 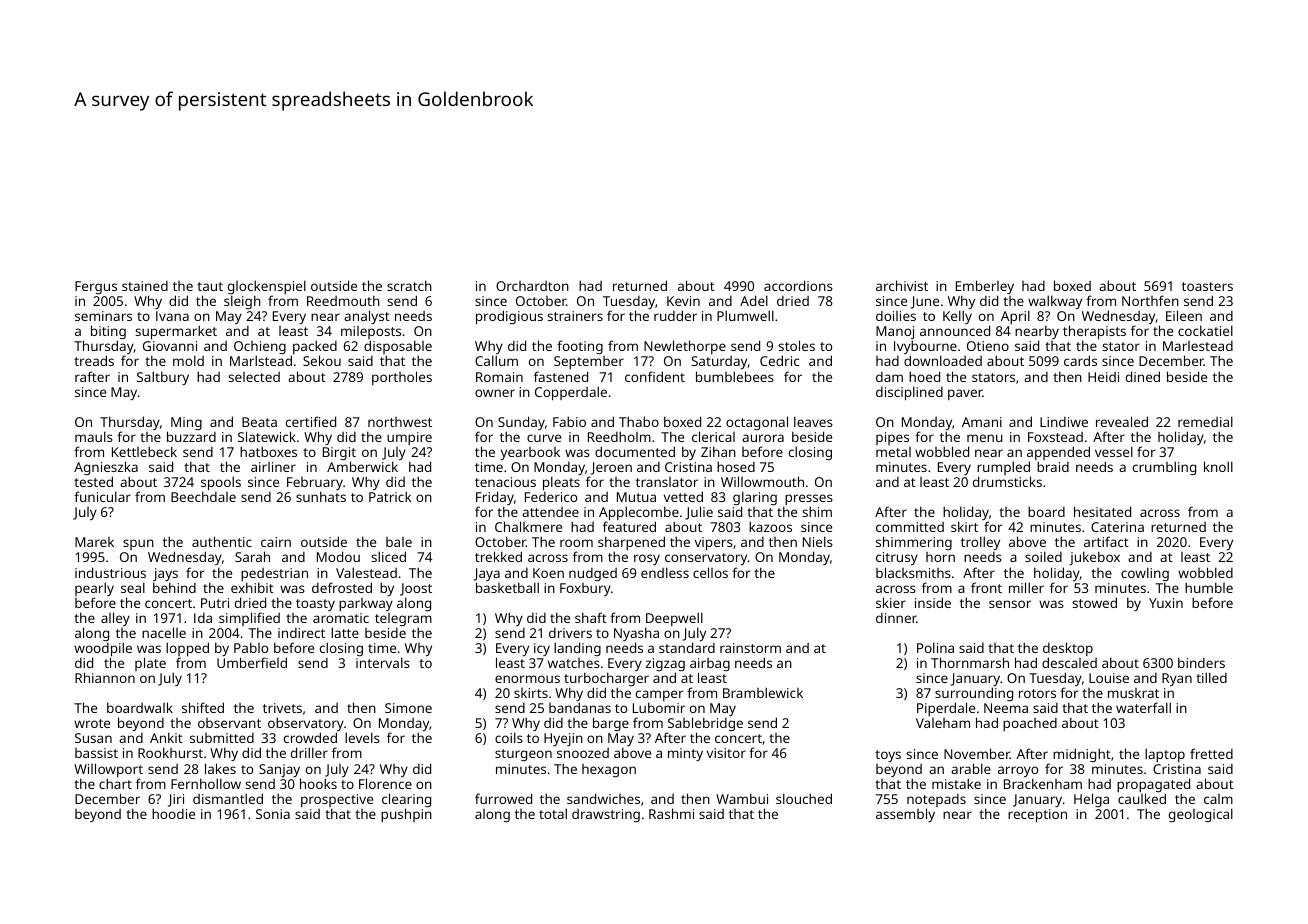 What do you see at coordinates (659, 696) in the page?
I see `camper` at bounding box center [659, 696].
